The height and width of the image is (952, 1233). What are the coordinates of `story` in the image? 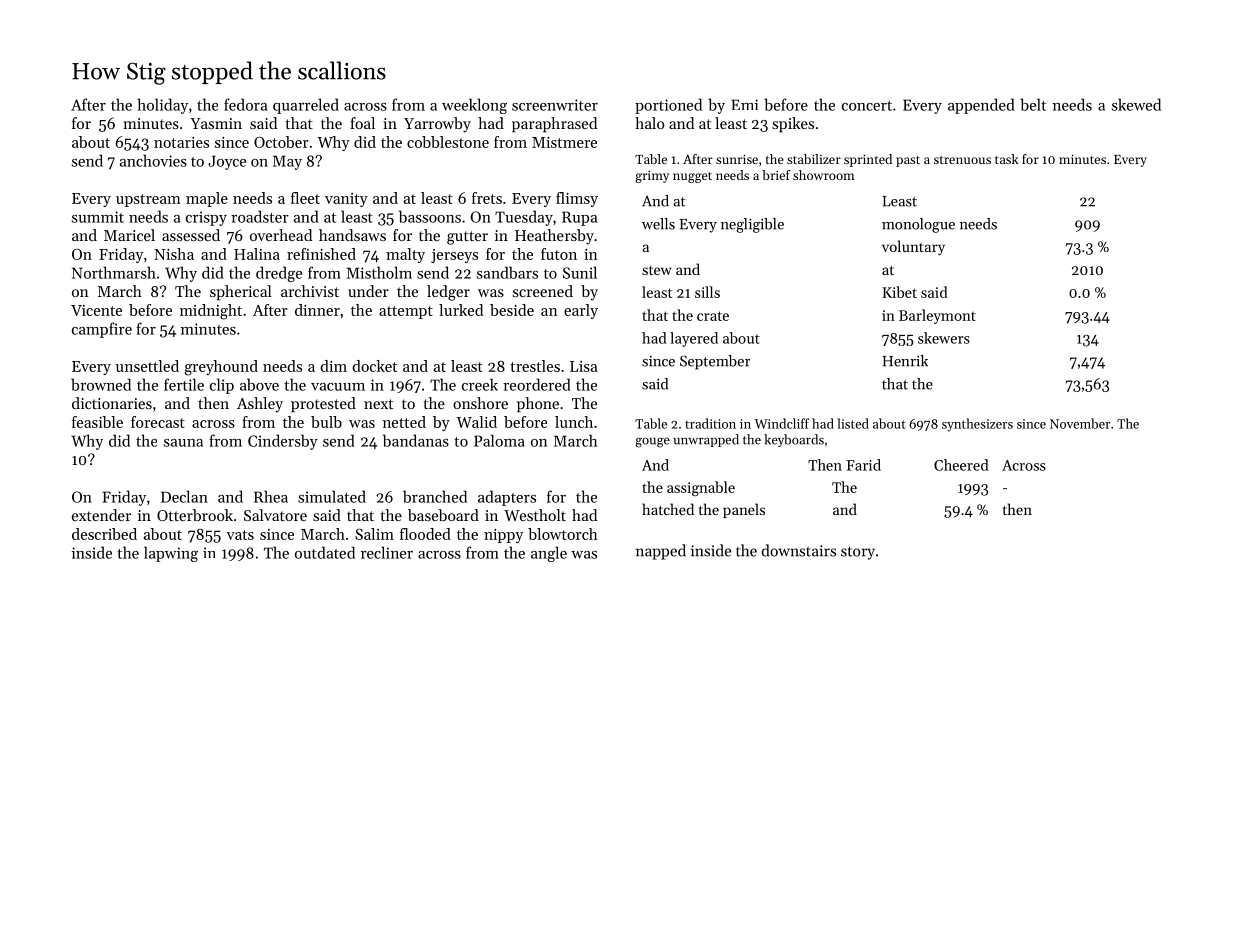 It's located at (858, 553).
